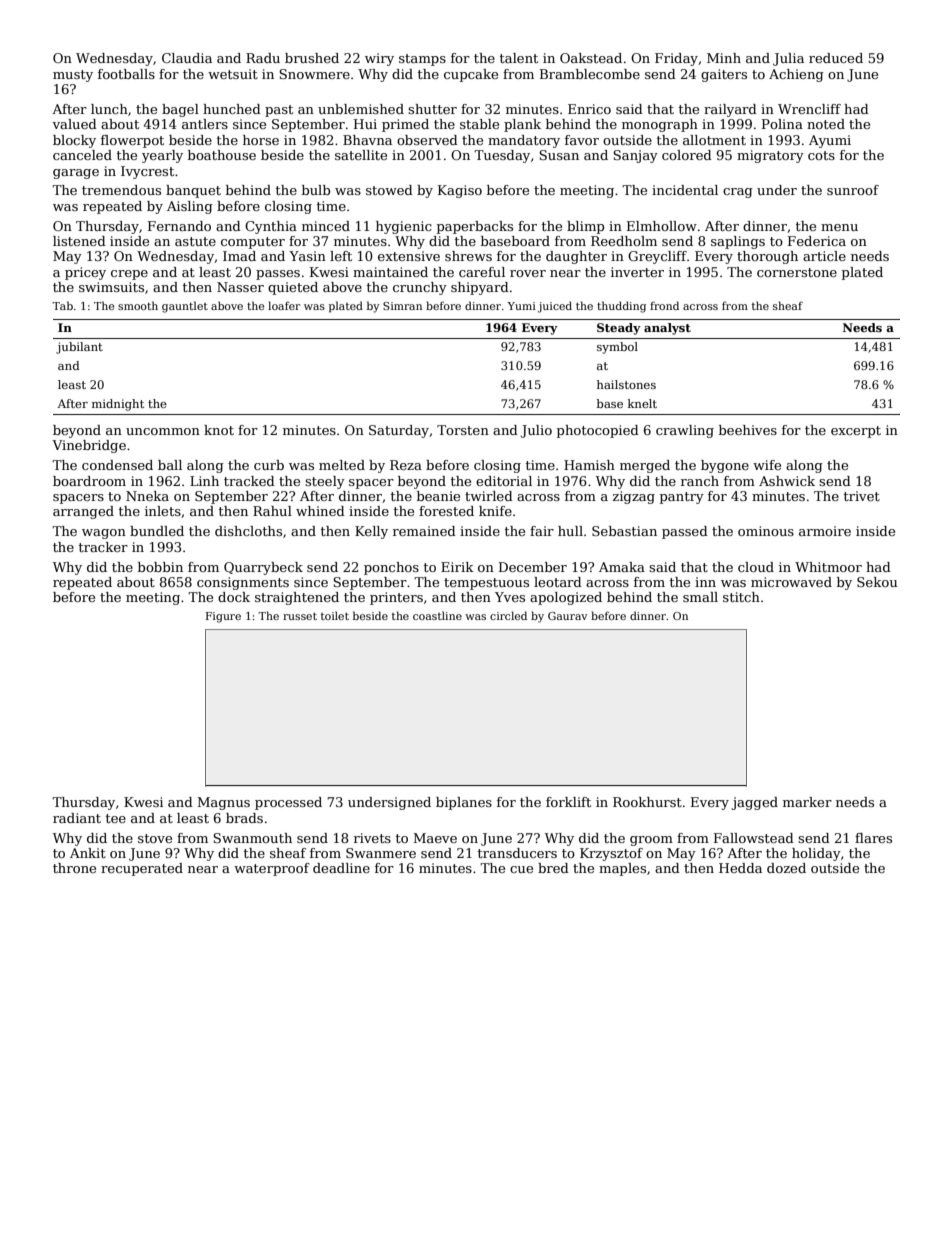 The image size is (952, 1233). I want to click on boardroom, so click(89, 481).
